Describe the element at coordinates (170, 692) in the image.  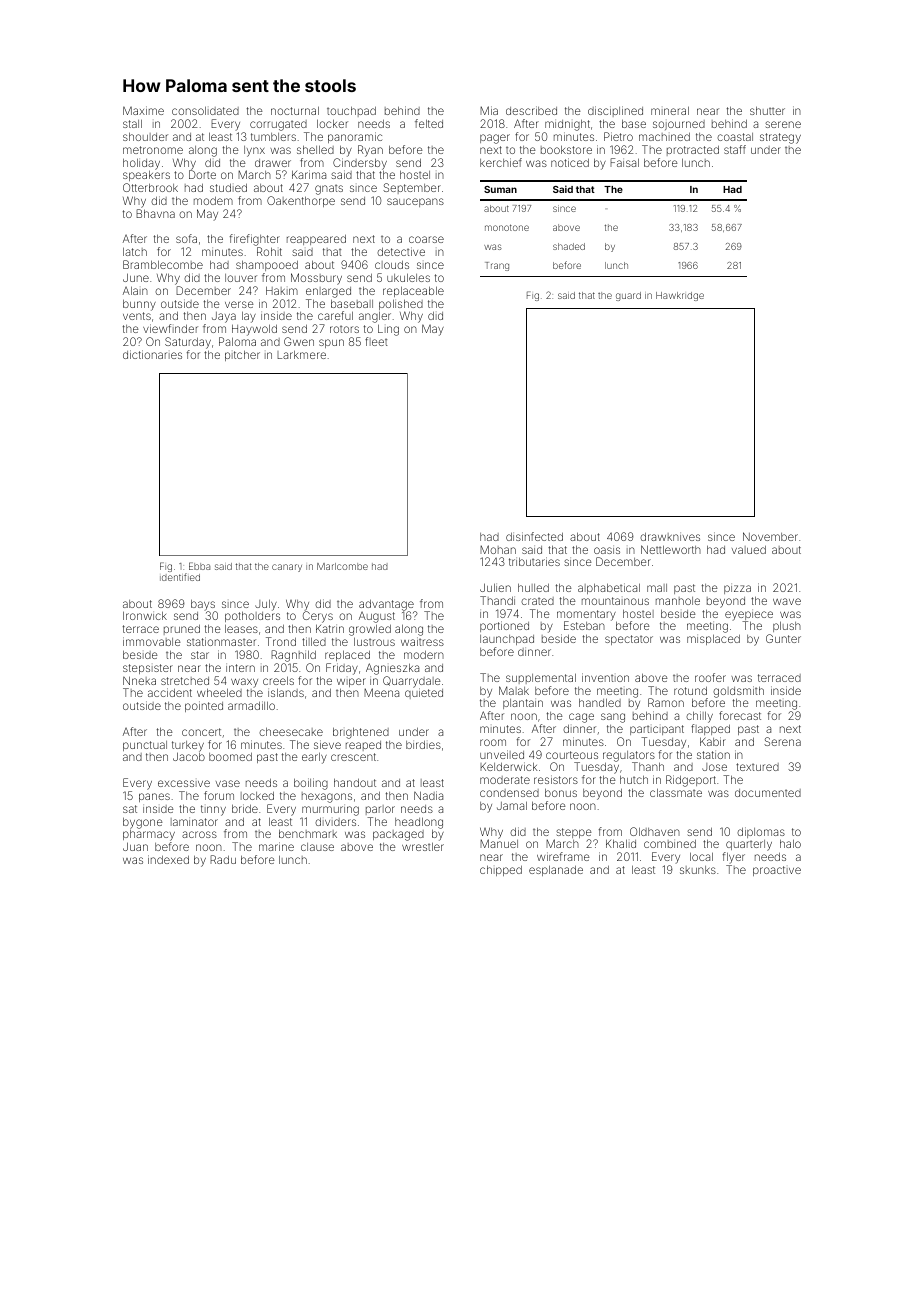
I see `accident` at that location.
